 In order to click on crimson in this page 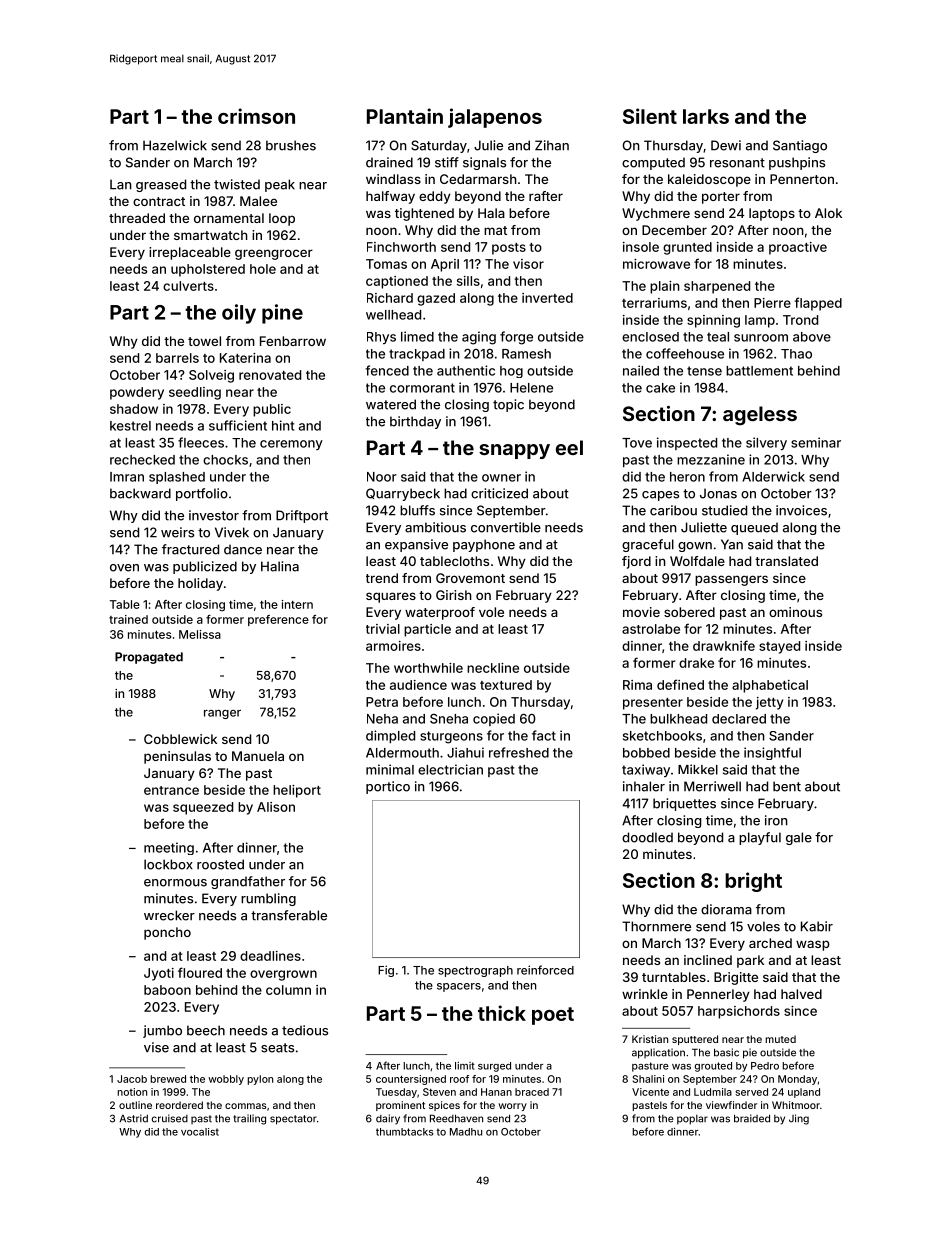, I will do `click(256, 116)`.
